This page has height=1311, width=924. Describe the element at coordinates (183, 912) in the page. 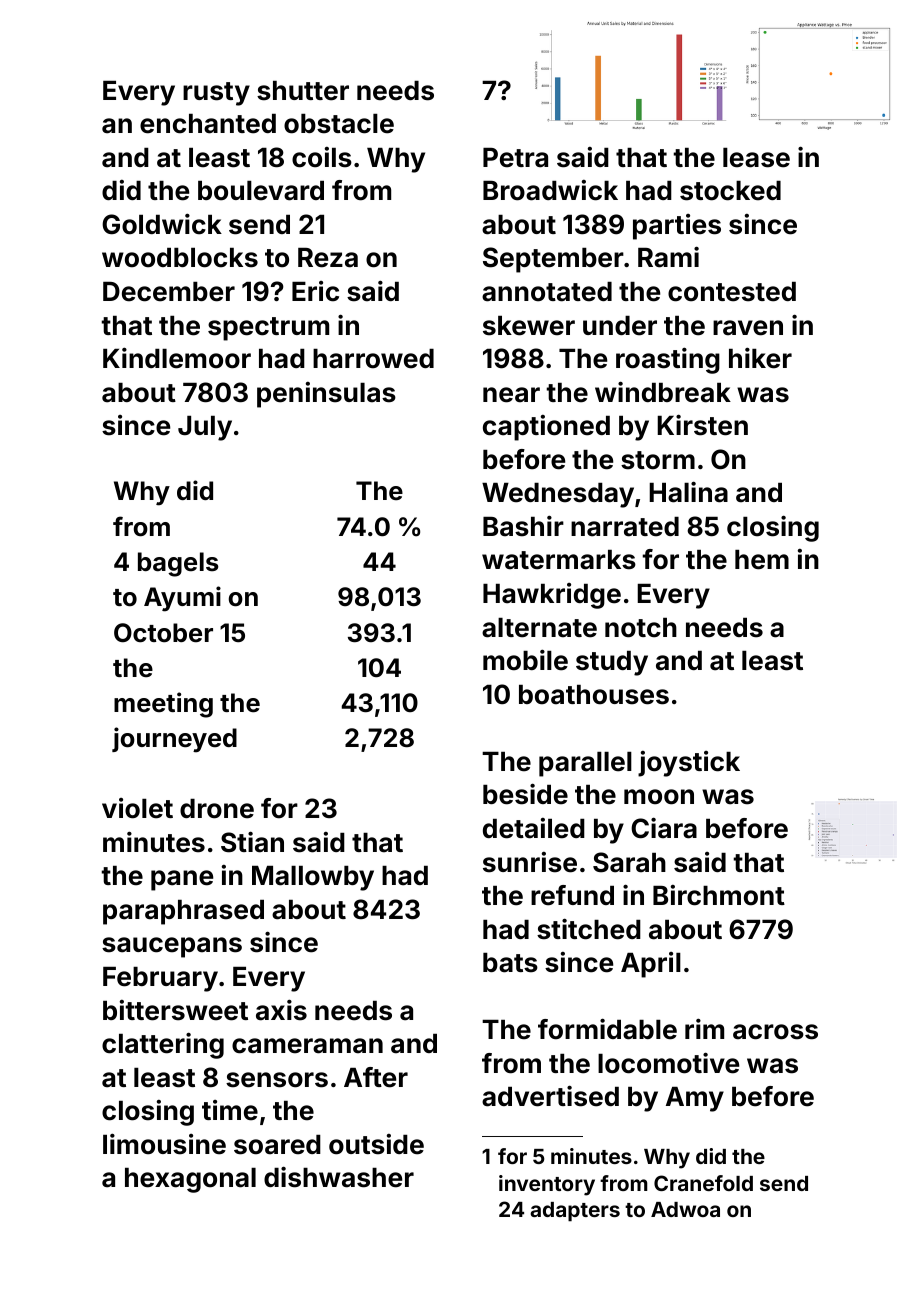

I see `paraphrased` at that location.
